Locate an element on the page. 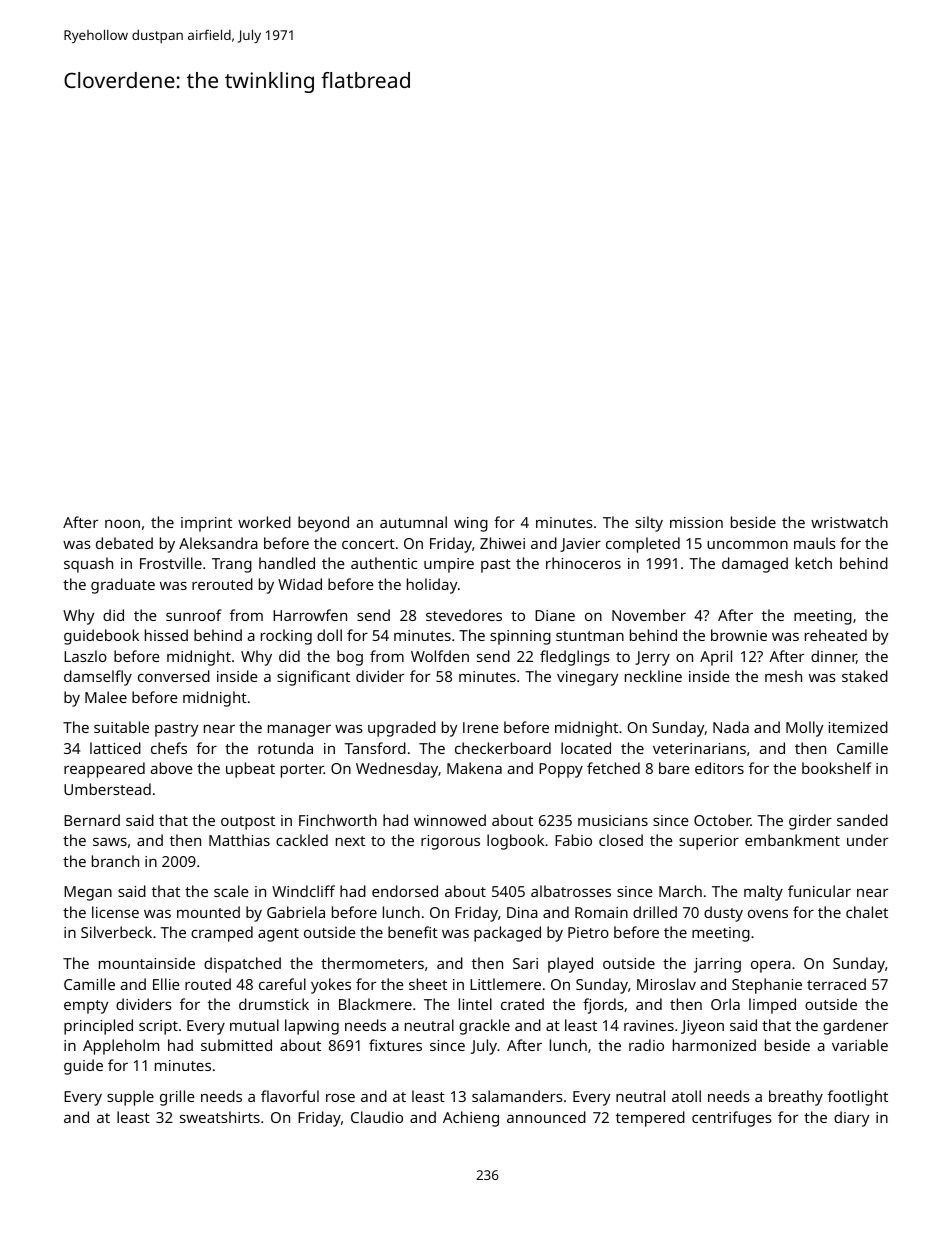  noon is located at coordinates (122, 523).
